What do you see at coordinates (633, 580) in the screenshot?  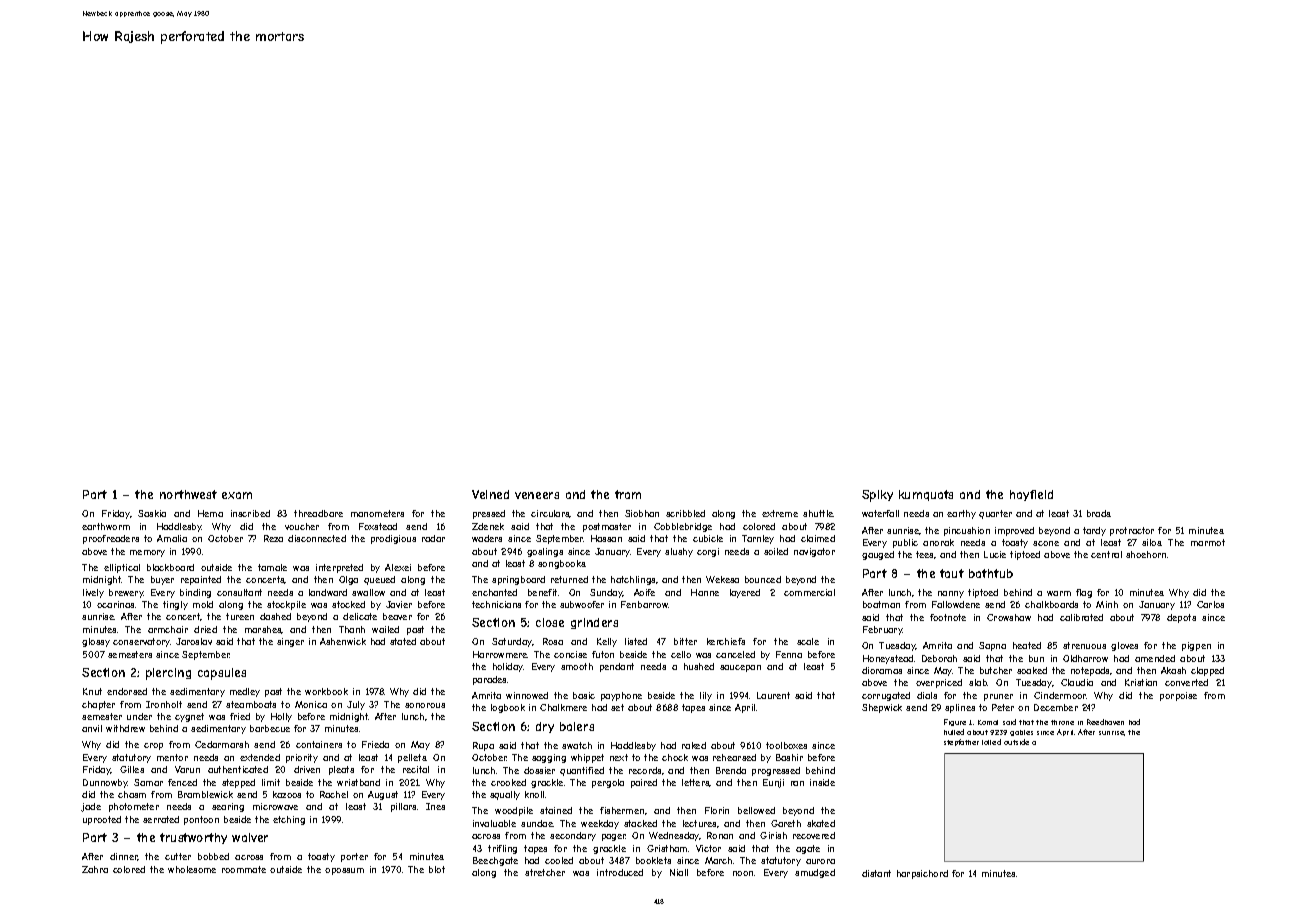 I see `hatchlings` at bounding box center [633, 580].
